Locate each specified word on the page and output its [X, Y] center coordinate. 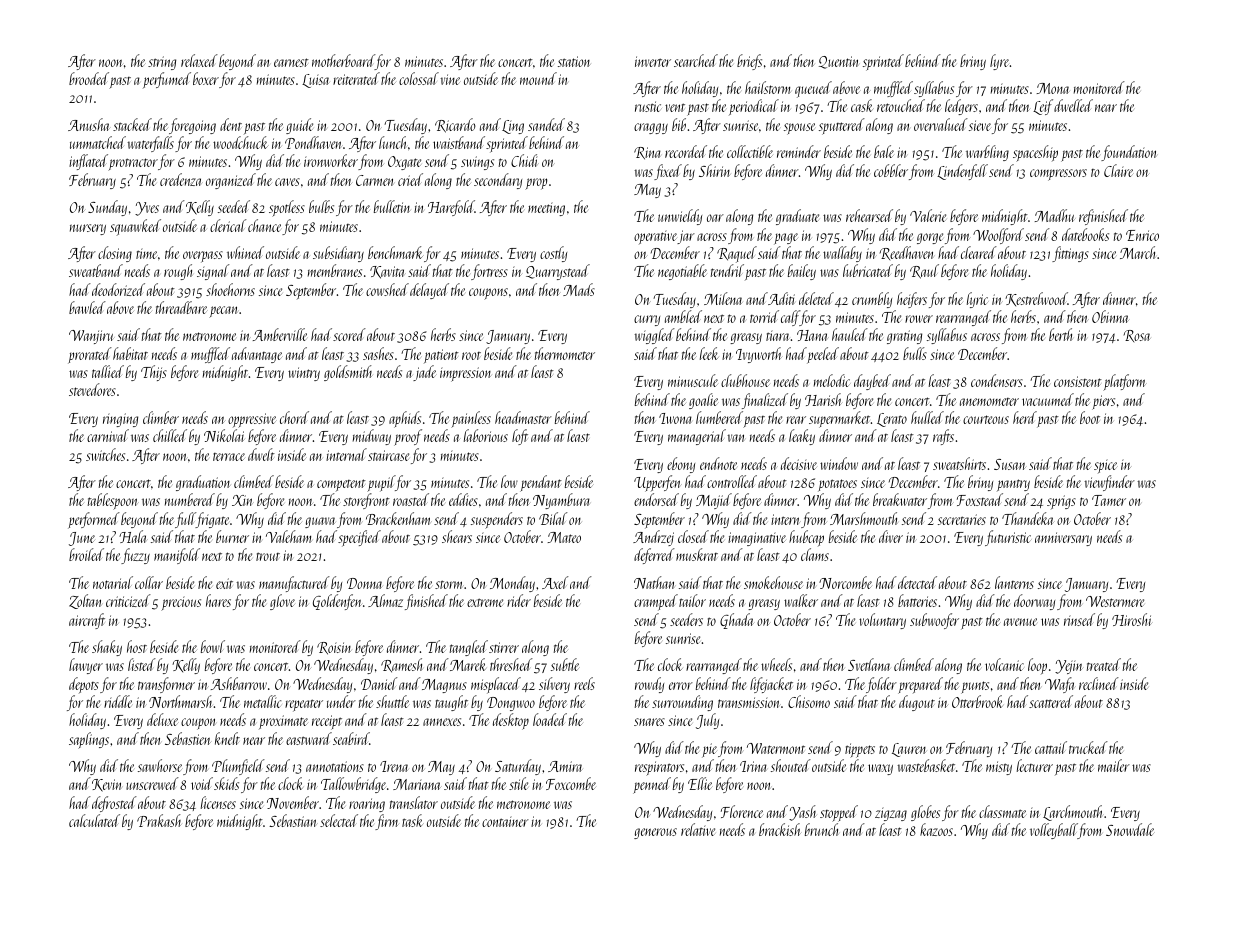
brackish [780, 829]
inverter [653, 61]
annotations [335, 766]
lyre [999, 62]
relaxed [199, 60]
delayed [429, 291]
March [1137, 252]
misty [999, 768]
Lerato [892, 420]
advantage [257, 355]
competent [341, 485]
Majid [714, 501]
